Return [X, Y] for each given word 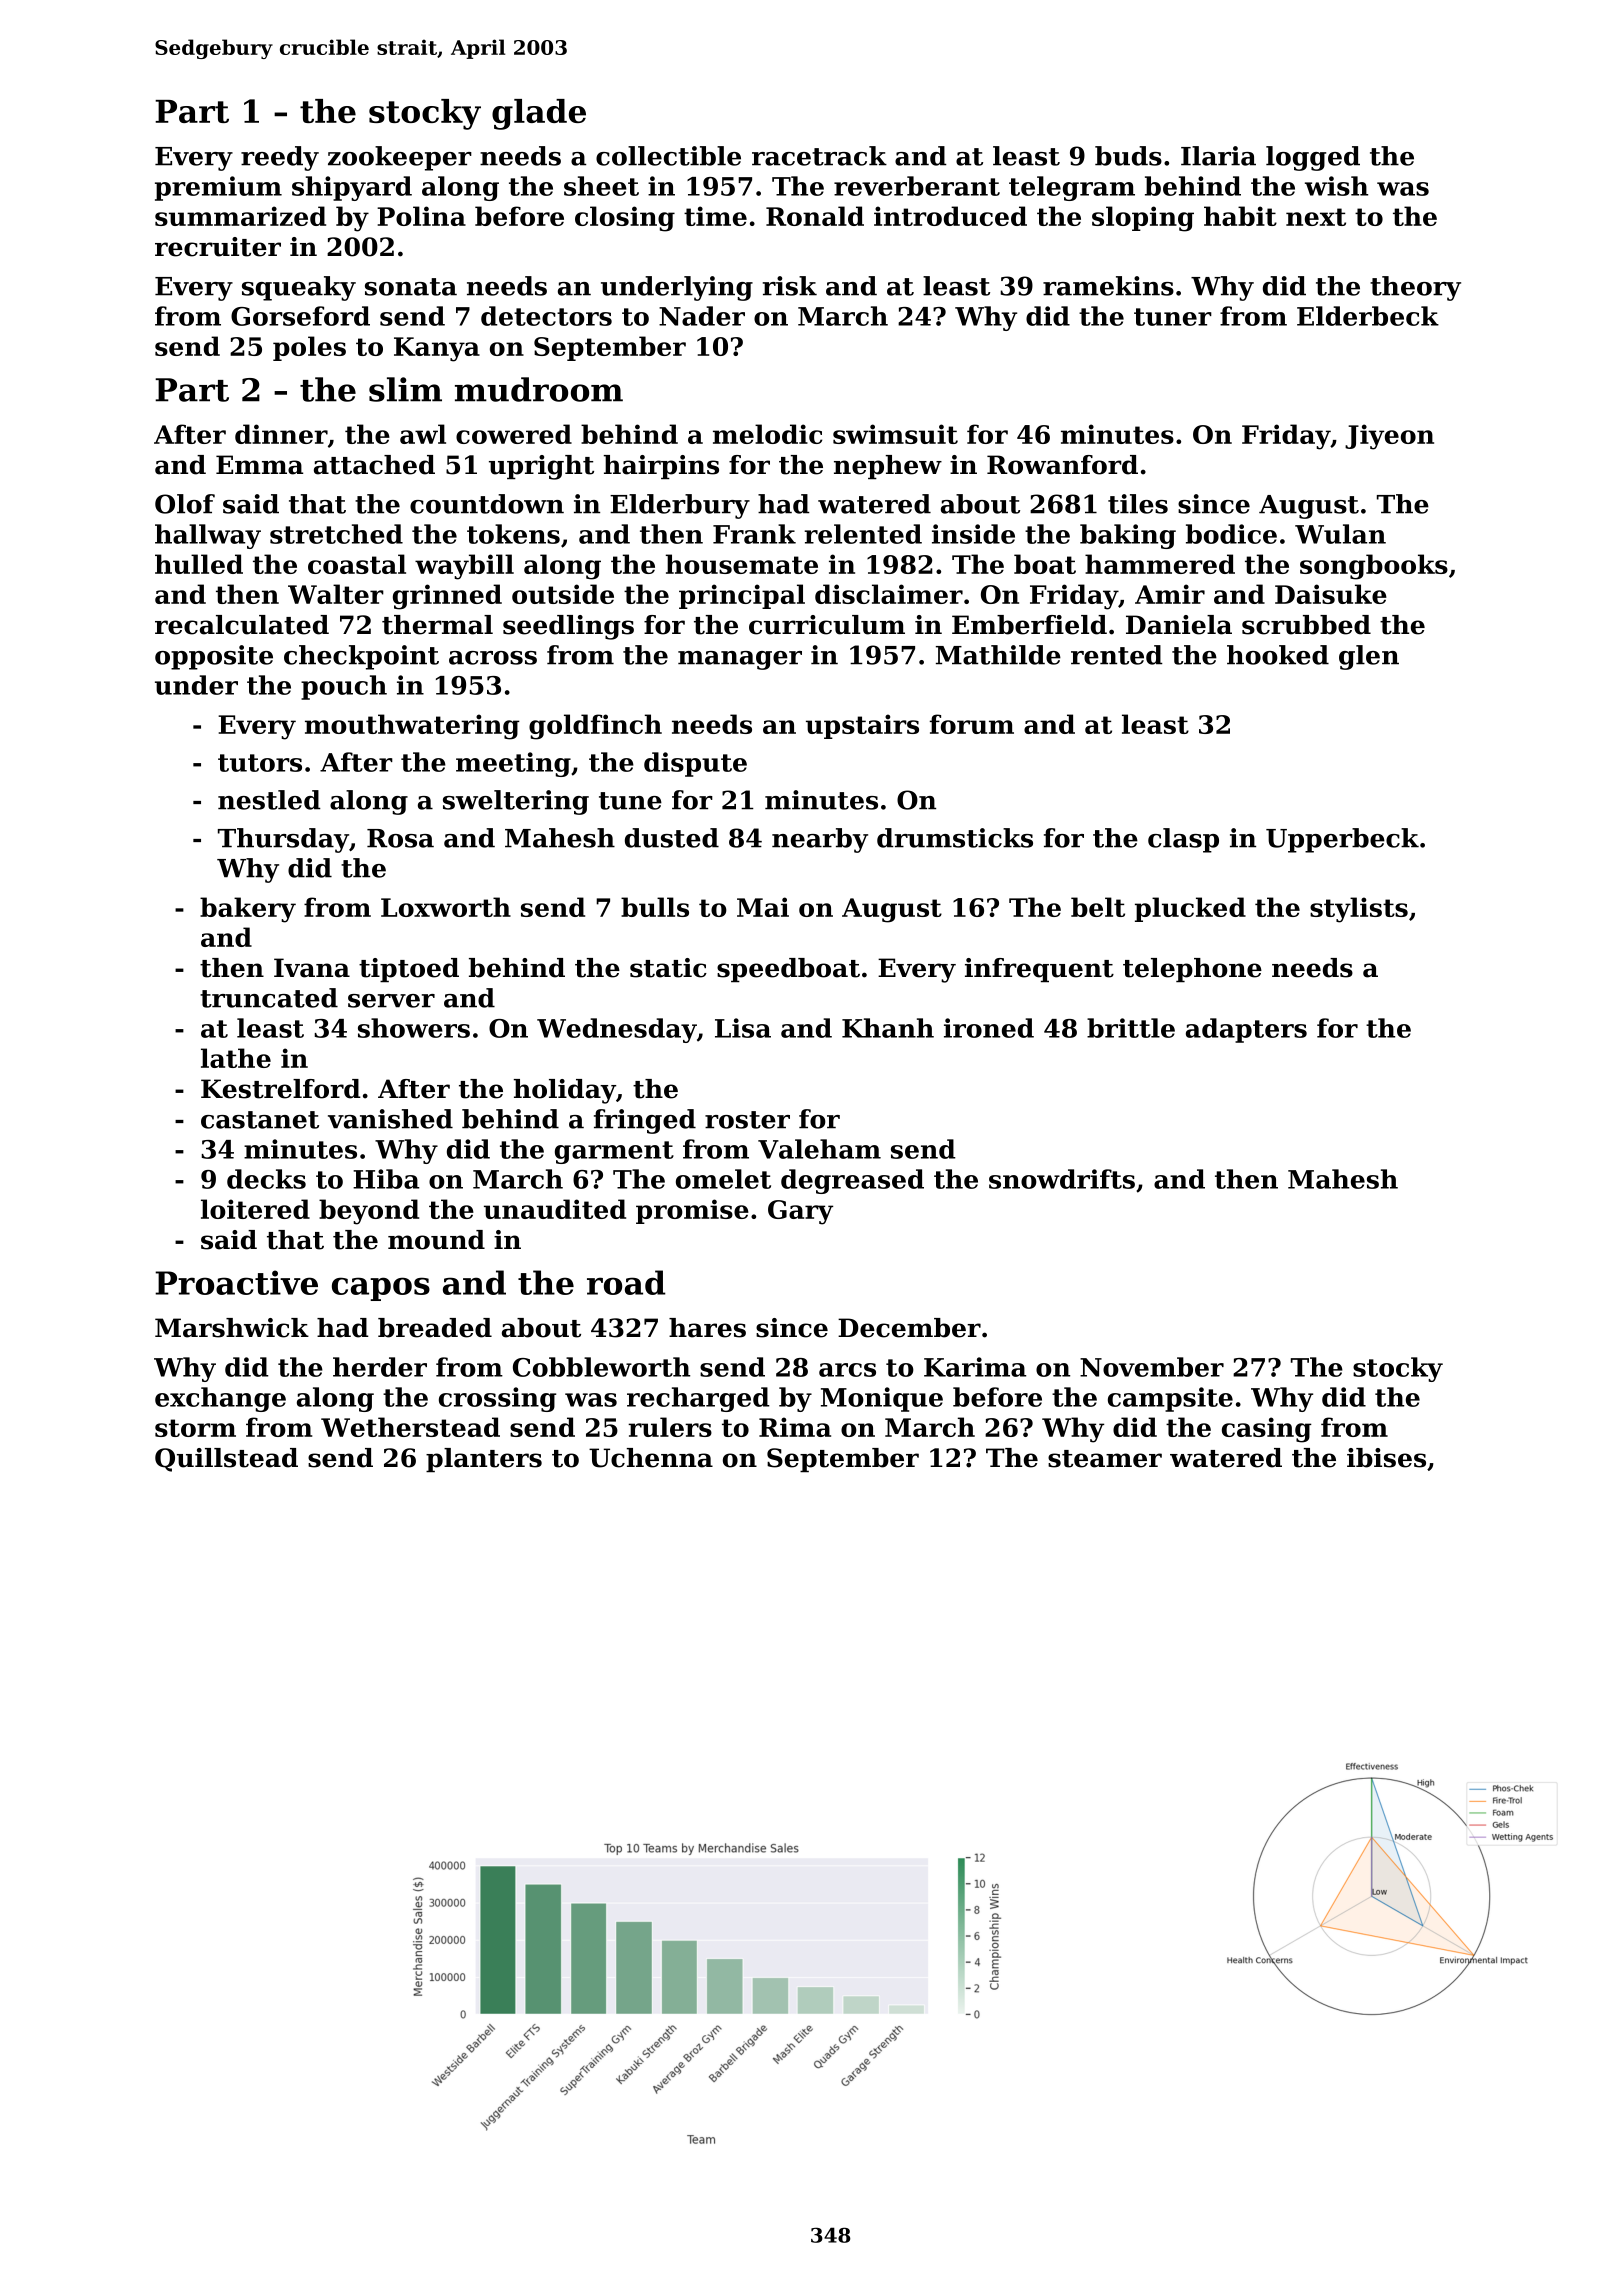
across [493, 658]
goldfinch [595, 727]
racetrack [819, 156]
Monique [882, 1399]
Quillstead [226, 1460]
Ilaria [1218, 156]
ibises [1386, 1458]
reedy [280, 158]
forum [972, 724]
